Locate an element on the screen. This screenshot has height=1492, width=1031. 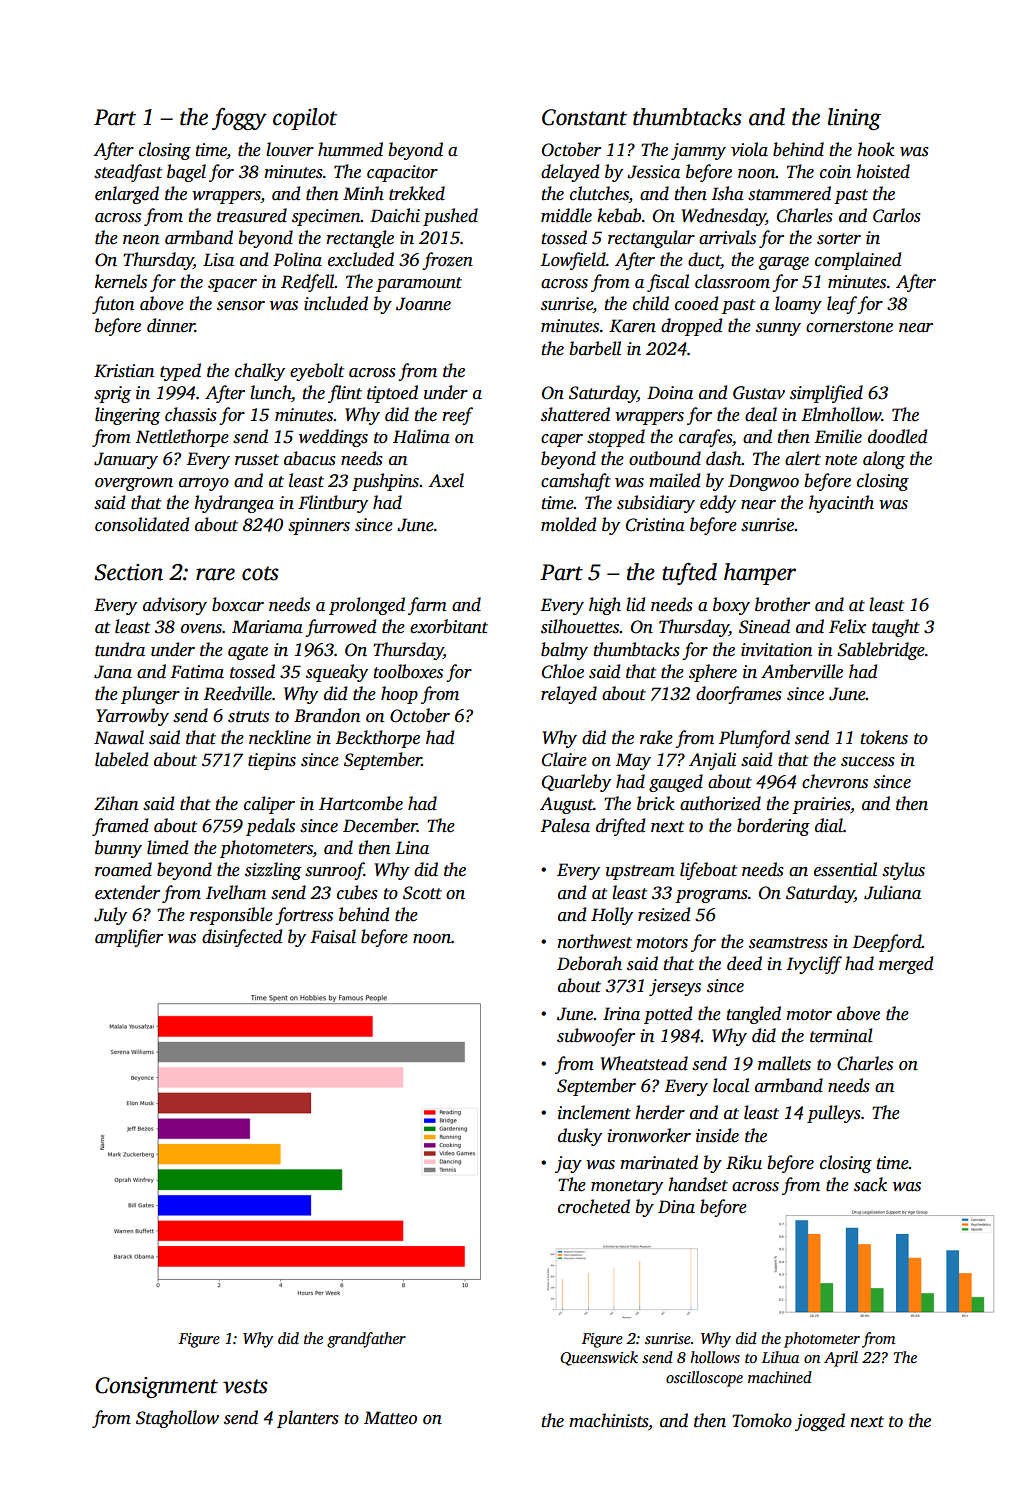
machinists is located at coordinates (608, 1420).
